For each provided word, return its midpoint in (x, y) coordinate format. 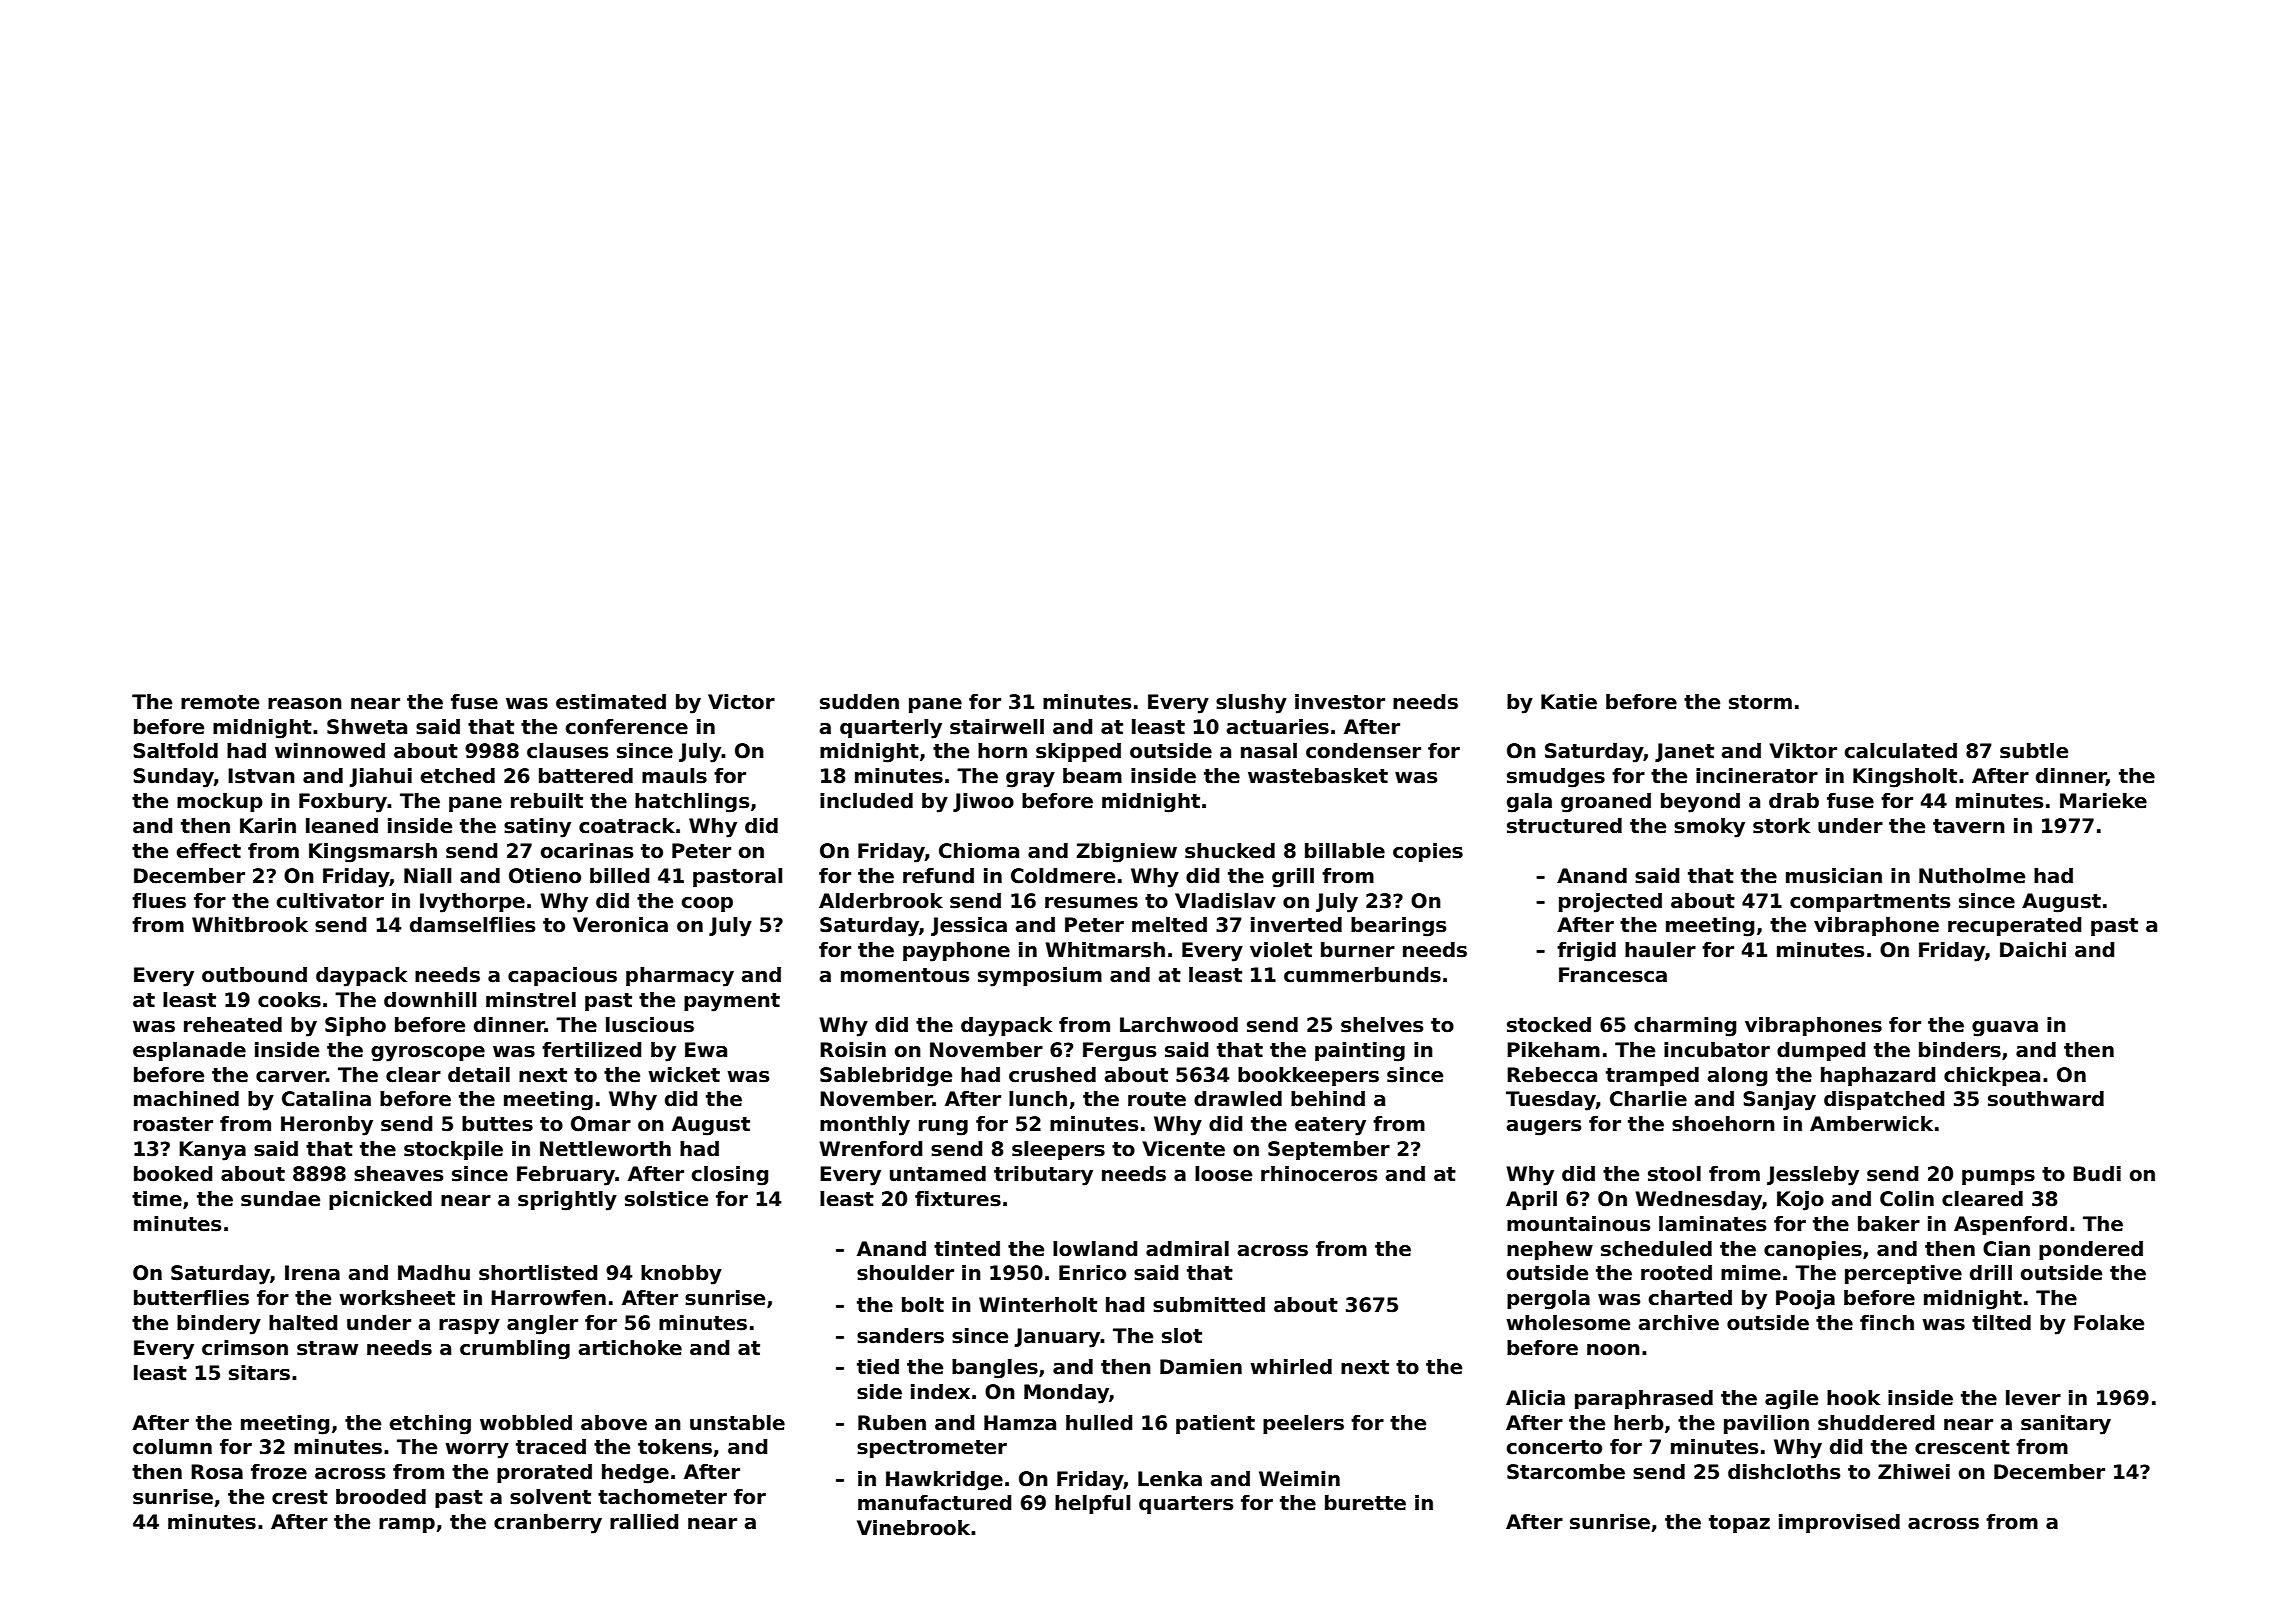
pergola (1548, 1300)
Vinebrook (913, 1528)
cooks (289, 1000)
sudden (859, 702)
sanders (900, 1336)
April (1531, 1200)
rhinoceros (1319, 1174)
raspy (469, 1327)
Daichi (2033, 950)
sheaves (398, 1174)
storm (1760, 702)
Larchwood (1179, 1025)
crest (300, 1497)
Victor (741, 702)
